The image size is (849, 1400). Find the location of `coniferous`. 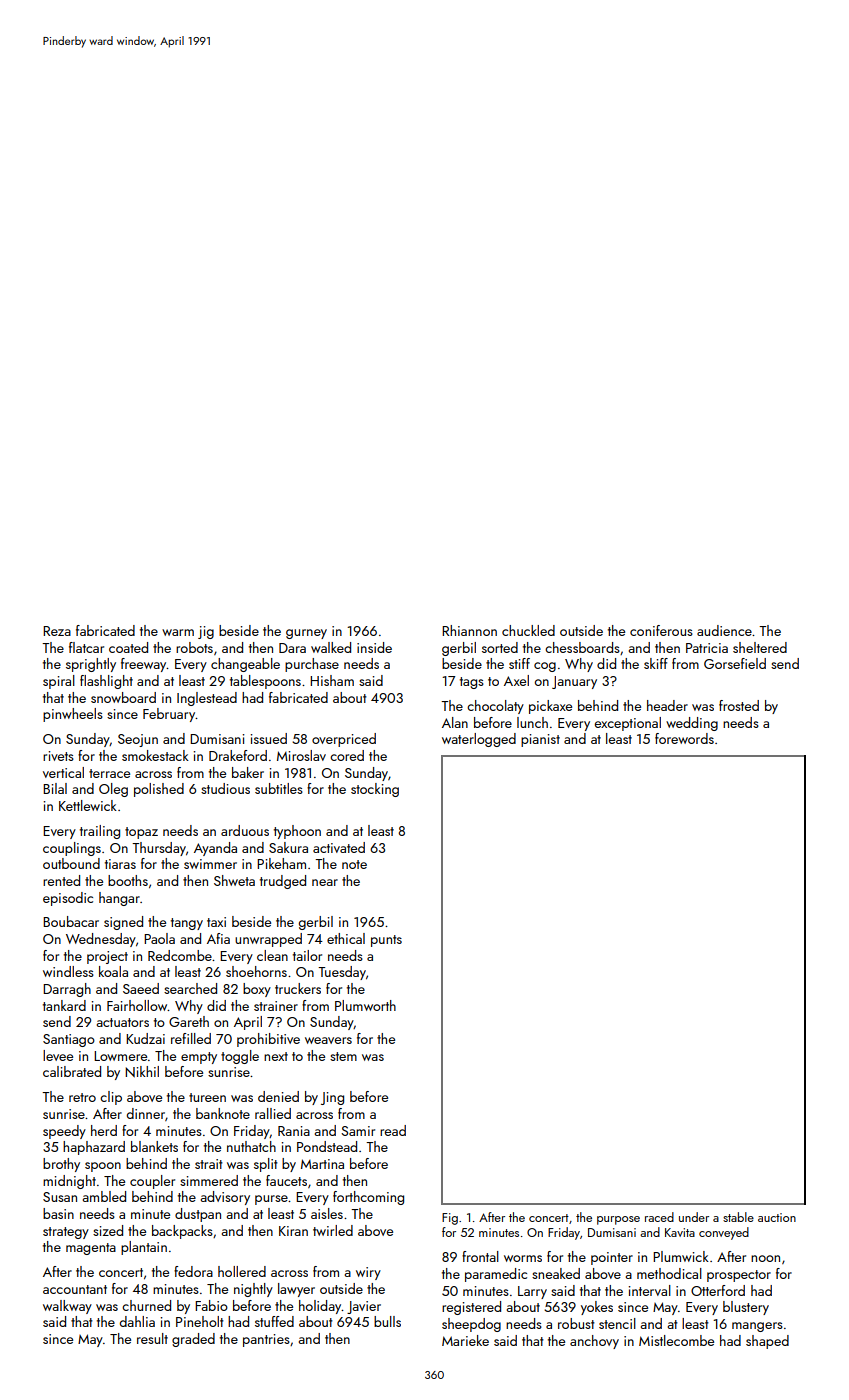

coniferous is located at coordinates (661, 630).
